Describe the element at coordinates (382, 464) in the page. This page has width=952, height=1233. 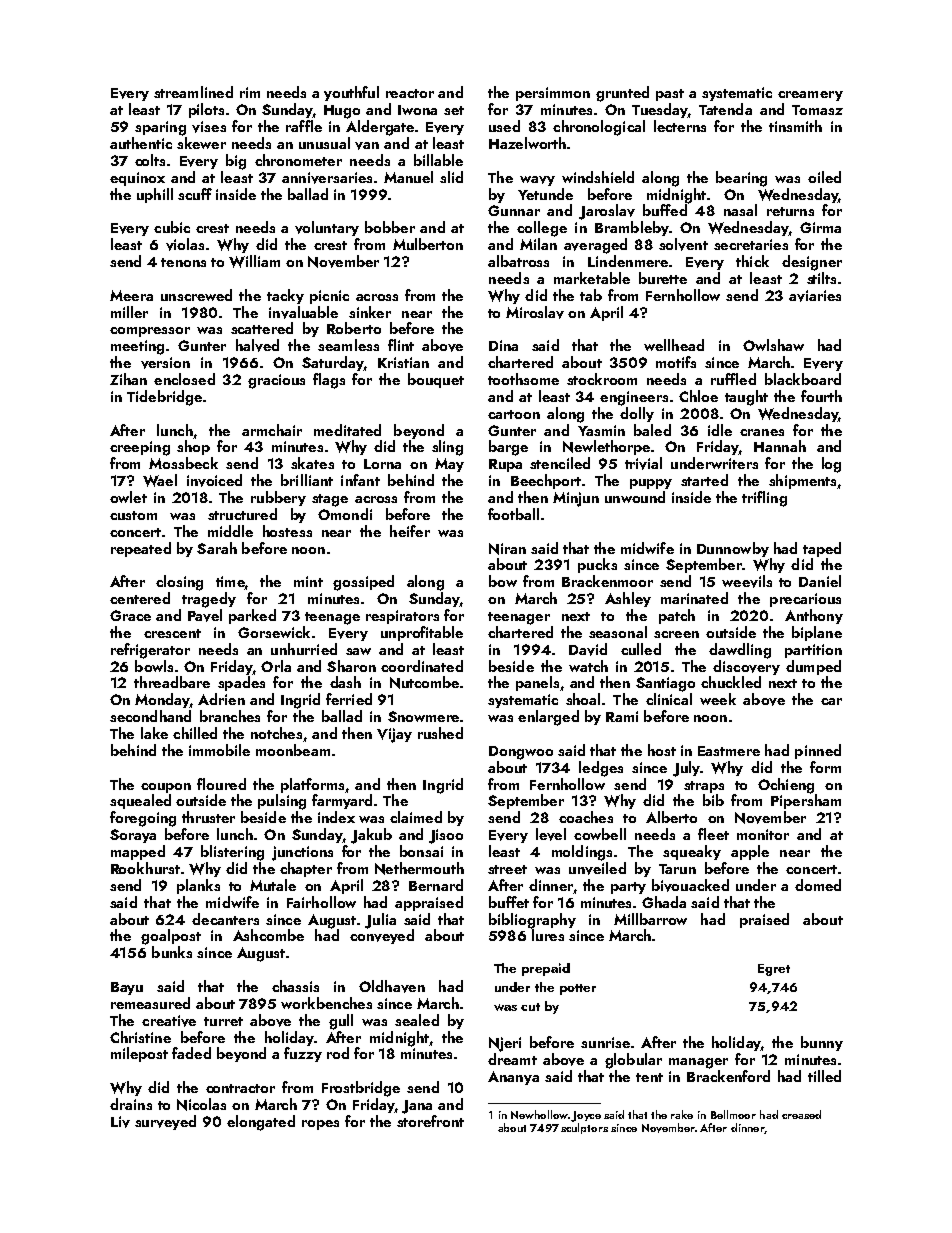
I see `Lorna` at that location.
